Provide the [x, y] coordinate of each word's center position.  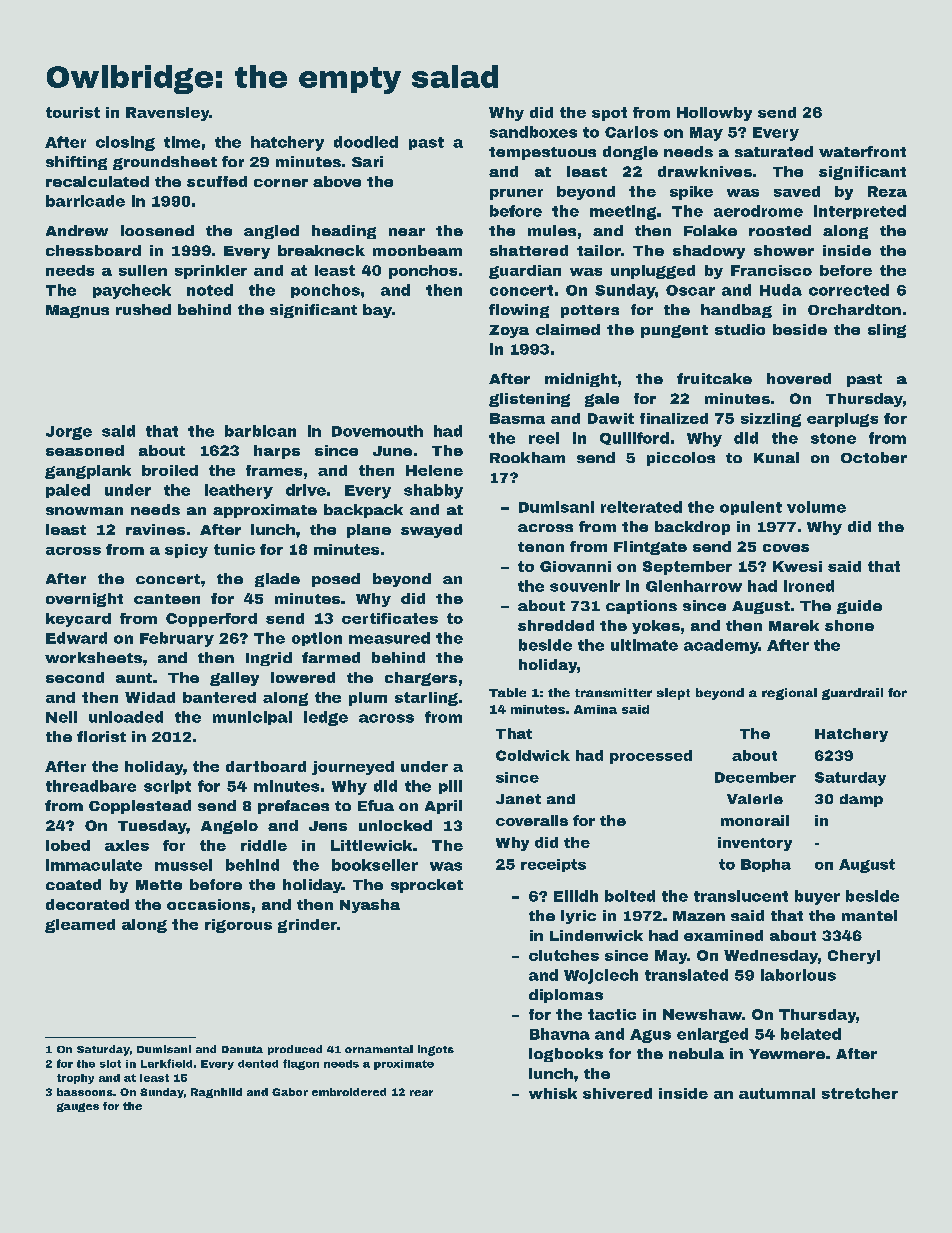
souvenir [585, 586]
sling [887, 331]
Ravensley [168, 114]
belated [811, 1034]
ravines [155, 529]
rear [421, 1093]
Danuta [242, 1049]
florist [101, 736]
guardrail [852, 694]
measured [389, 638]
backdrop [692, 528]
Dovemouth [377, 431]
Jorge [69, 433]
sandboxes [533, 132]
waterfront [862, 151]
